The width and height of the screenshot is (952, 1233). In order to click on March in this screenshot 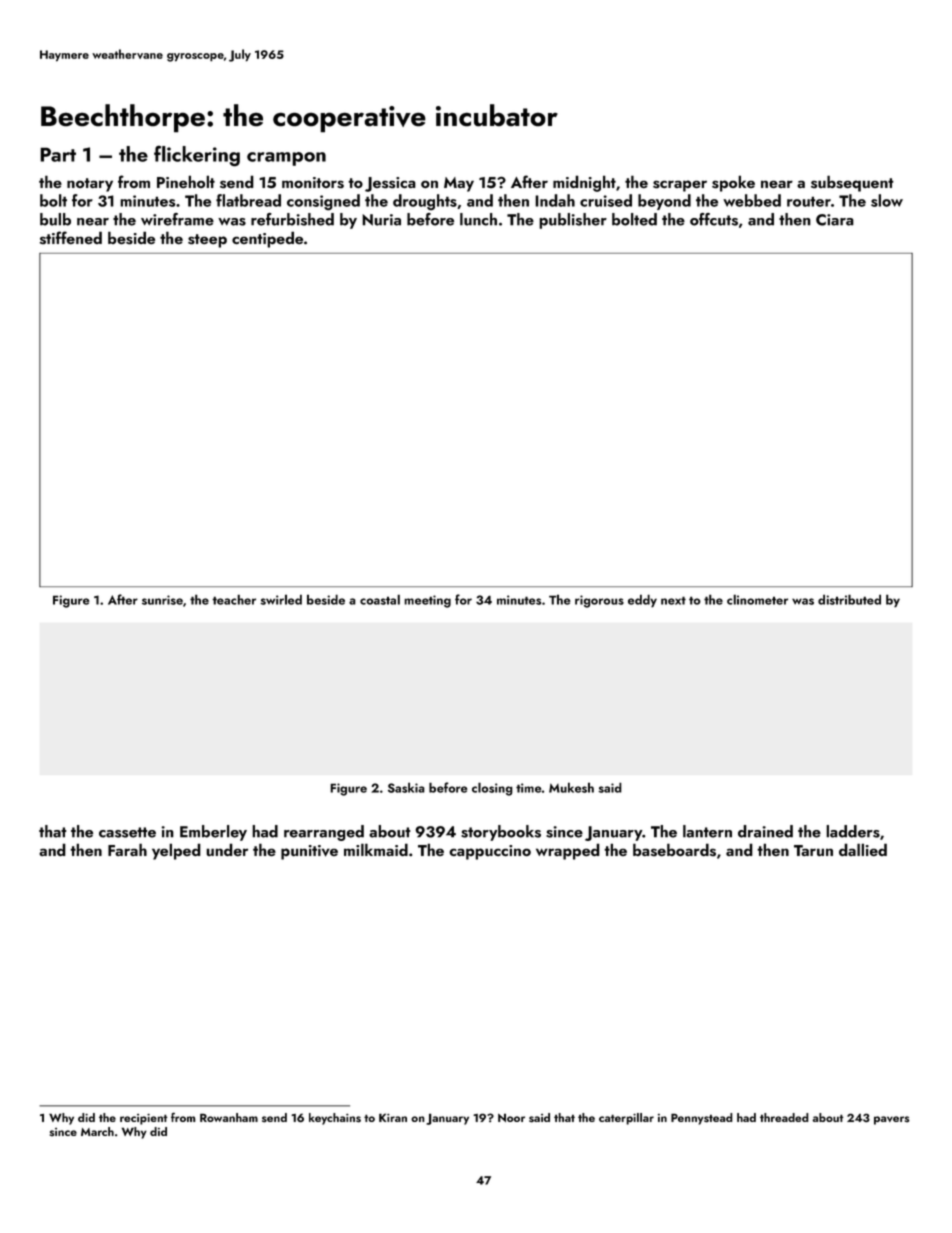, I will do `click(97, 1131)`.
